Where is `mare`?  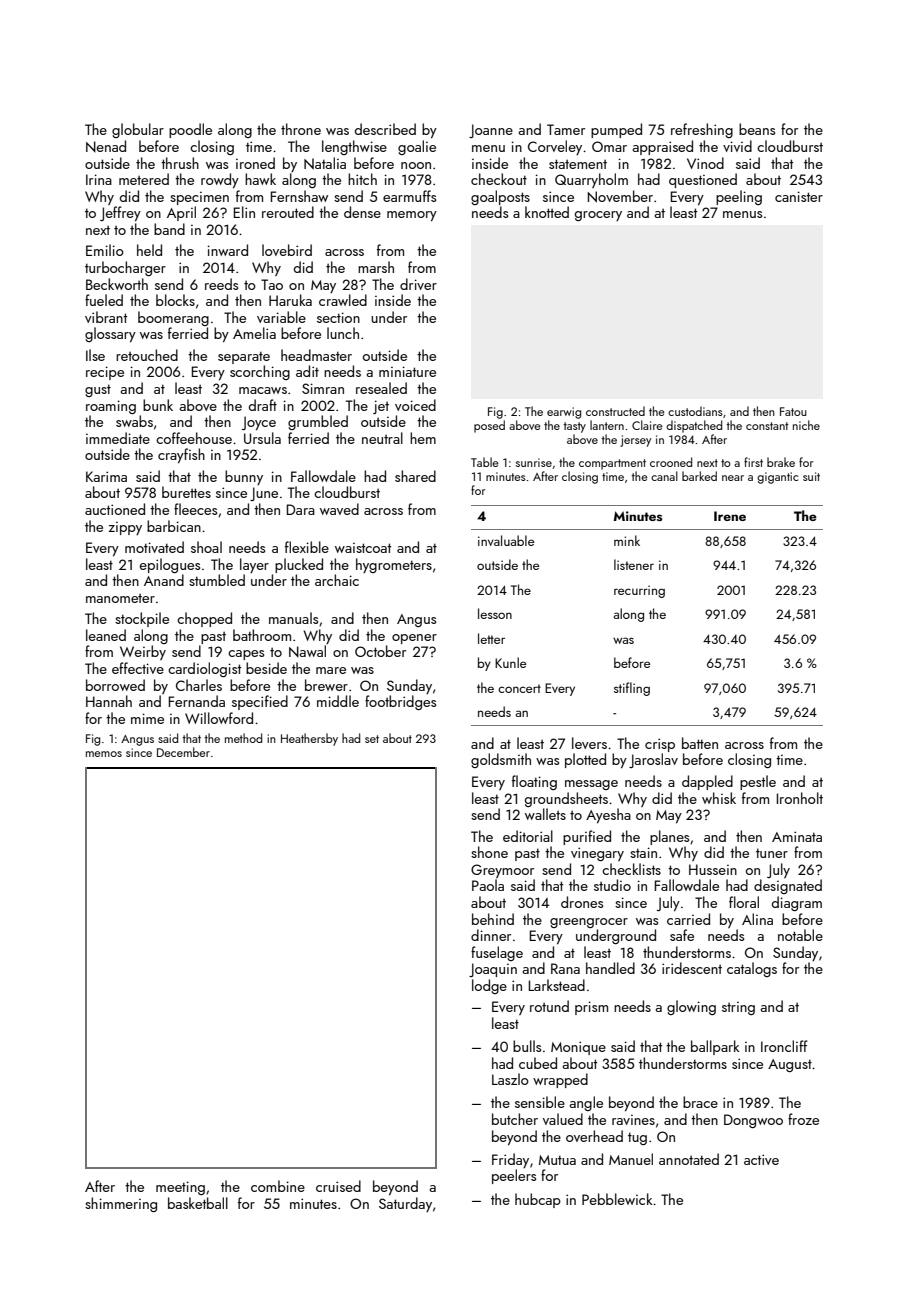 mare is located at coordinates (331, 670).
